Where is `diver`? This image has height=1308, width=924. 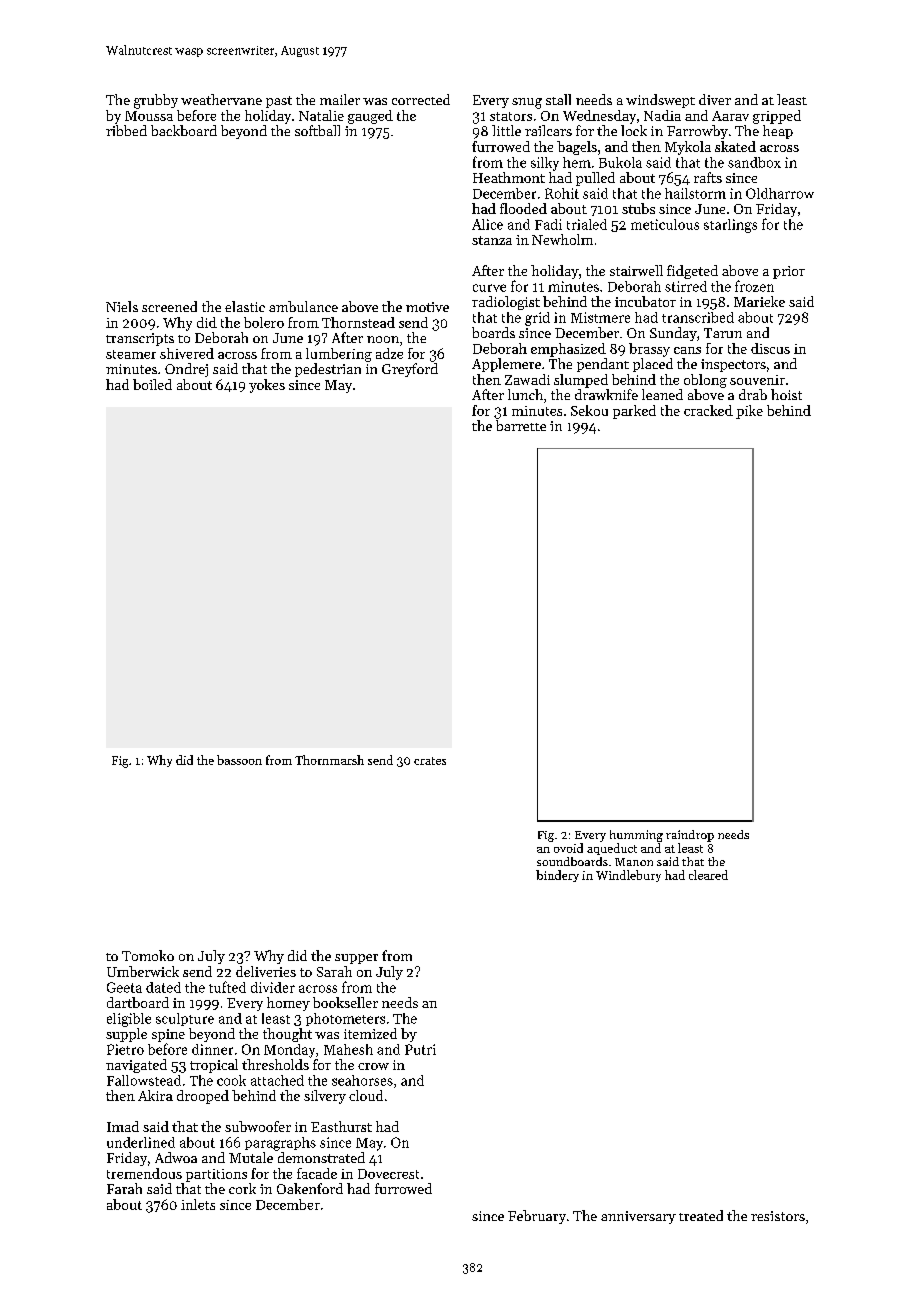 diver is located at coordinates (715, 99).
